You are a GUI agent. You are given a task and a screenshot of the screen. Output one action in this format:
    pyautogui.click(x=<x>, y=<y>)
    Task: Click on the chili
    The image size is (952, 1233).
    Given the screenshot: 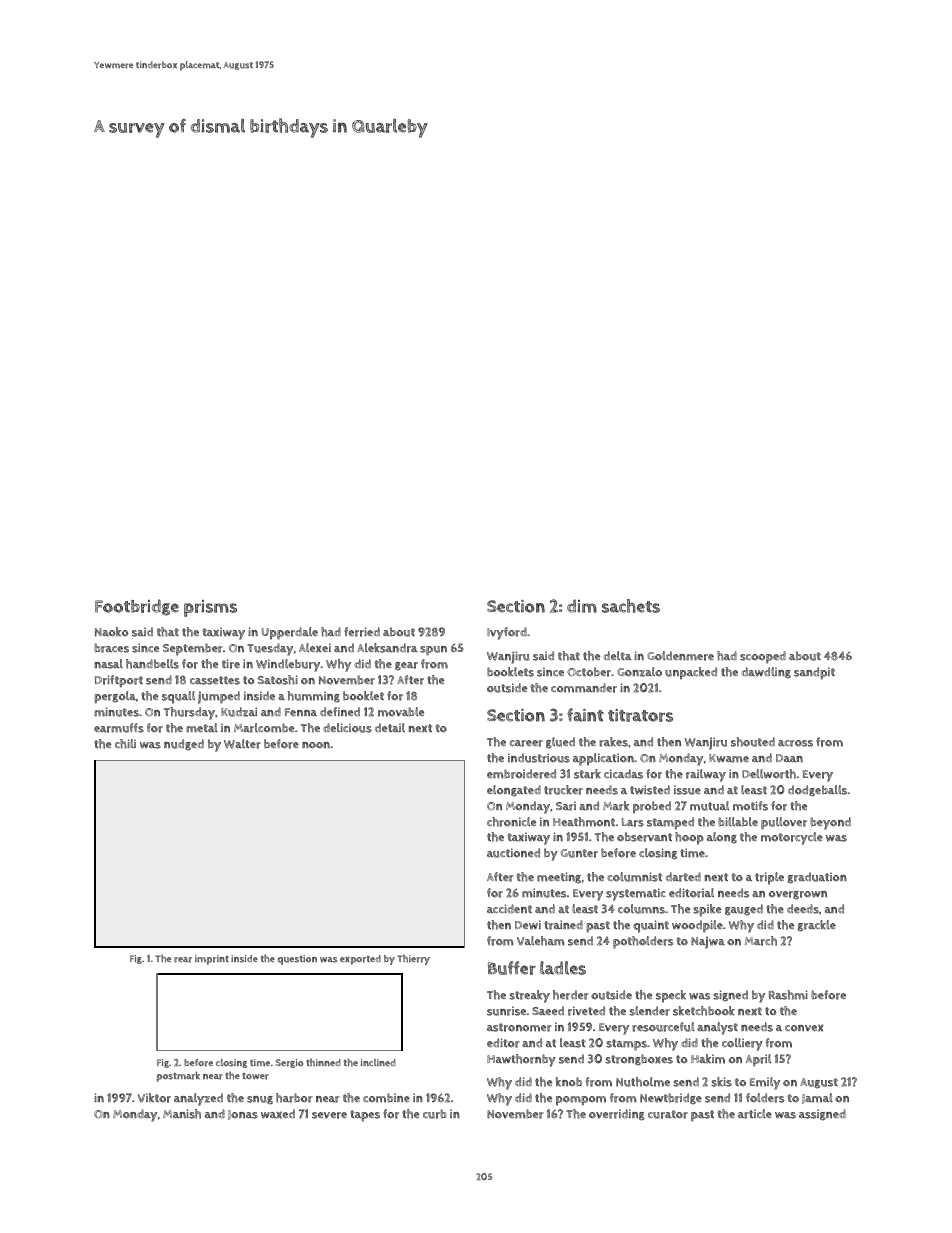 What is the action you would take?
    pyautogui.click(x=125, y=744)
